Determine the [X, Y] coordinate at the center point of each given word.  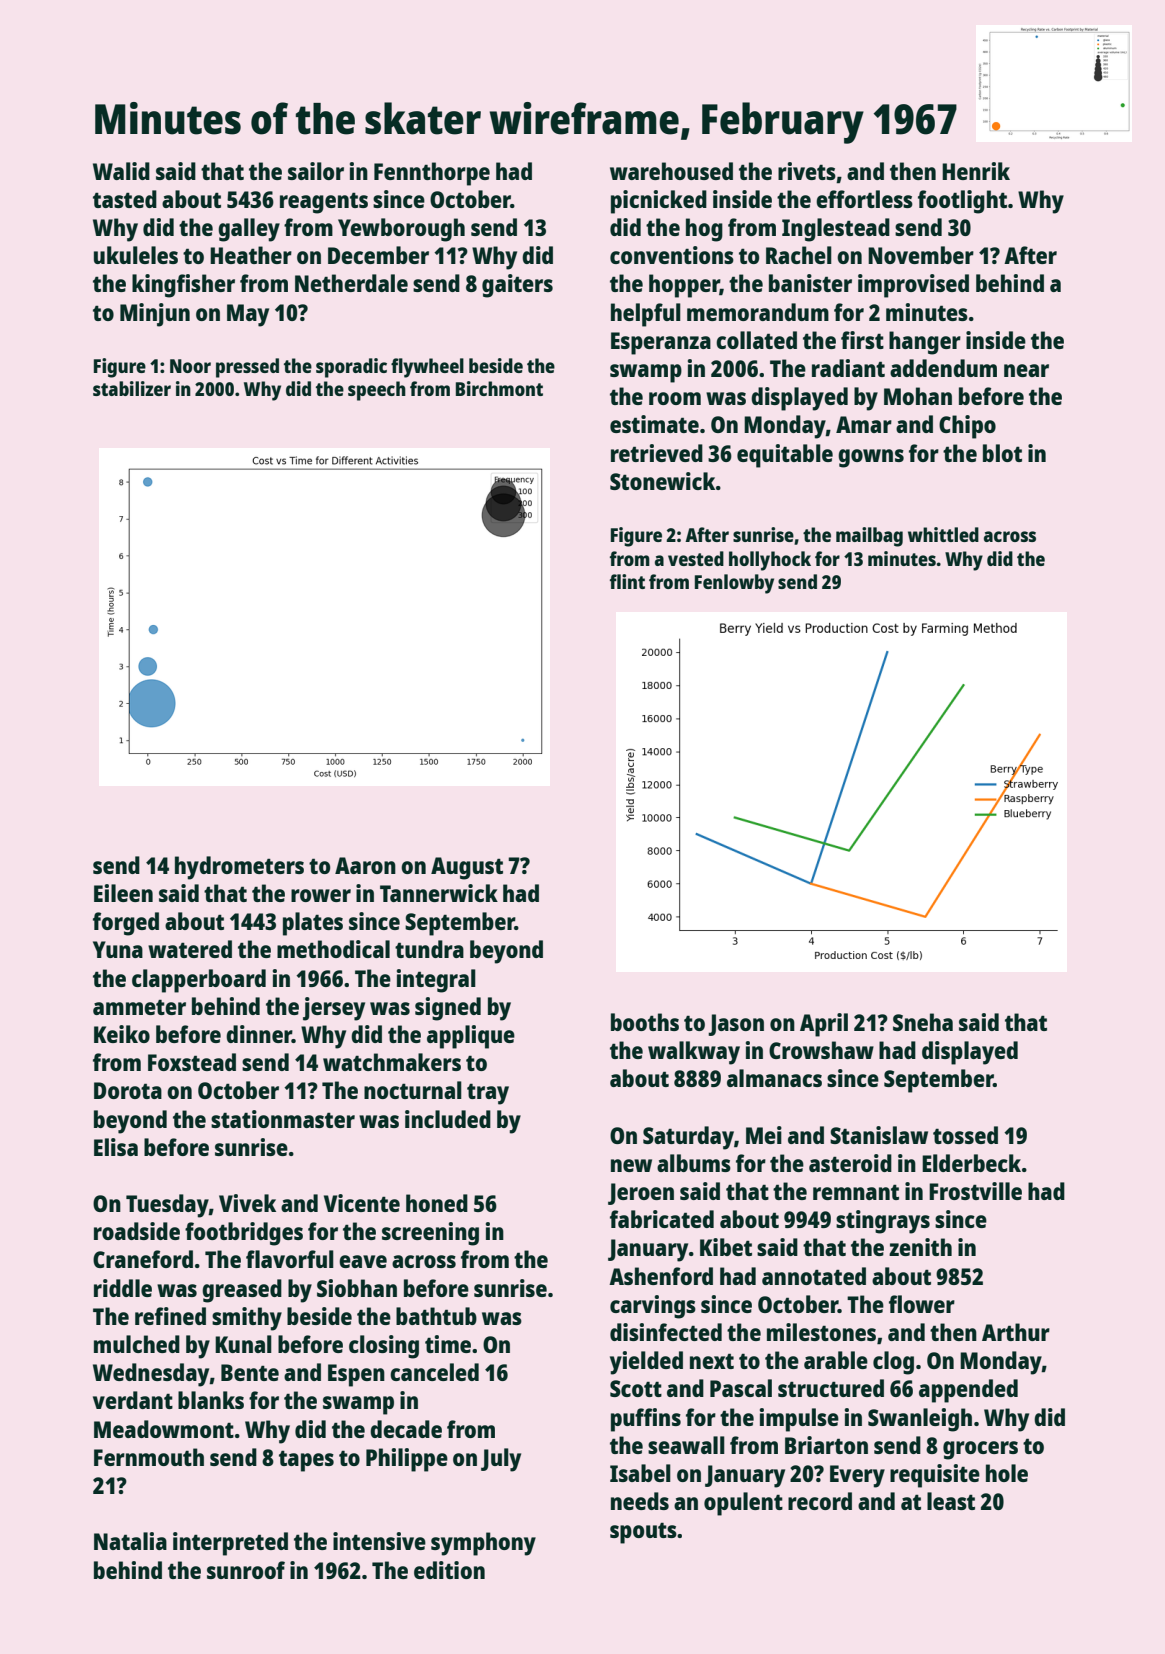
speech [377, 391]
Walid [121, 171]
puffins [646, 1420]
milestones [821, 1332]
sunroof [246, 1570]
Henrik [976, 171]
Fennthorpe [432, 174]
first [862, 340]
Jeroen [641, 1194]
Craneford [143, 1259]
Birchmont [499, 388]
